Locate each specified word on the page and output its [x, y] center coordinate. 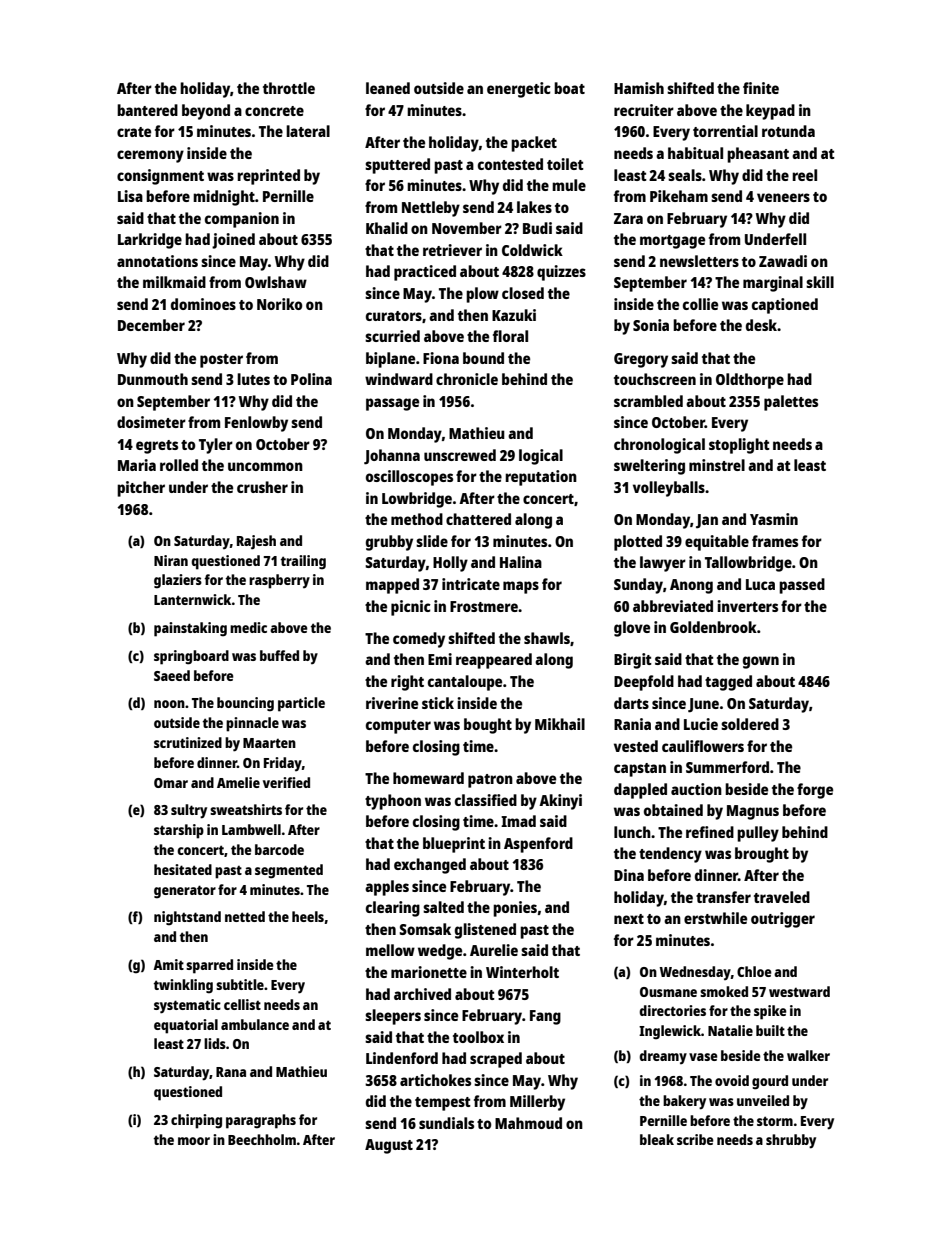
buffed [279, 655]
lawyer [663, 564]
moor [194, 1141]
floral [510, 336]
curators [394, 316]
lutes [253, 379]
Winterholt [522, 972]
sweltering [649, 467]
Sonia [651, 325]
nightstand [187, 918]
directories [672, 1010]
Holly [450, 564]
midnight [224, 198]
